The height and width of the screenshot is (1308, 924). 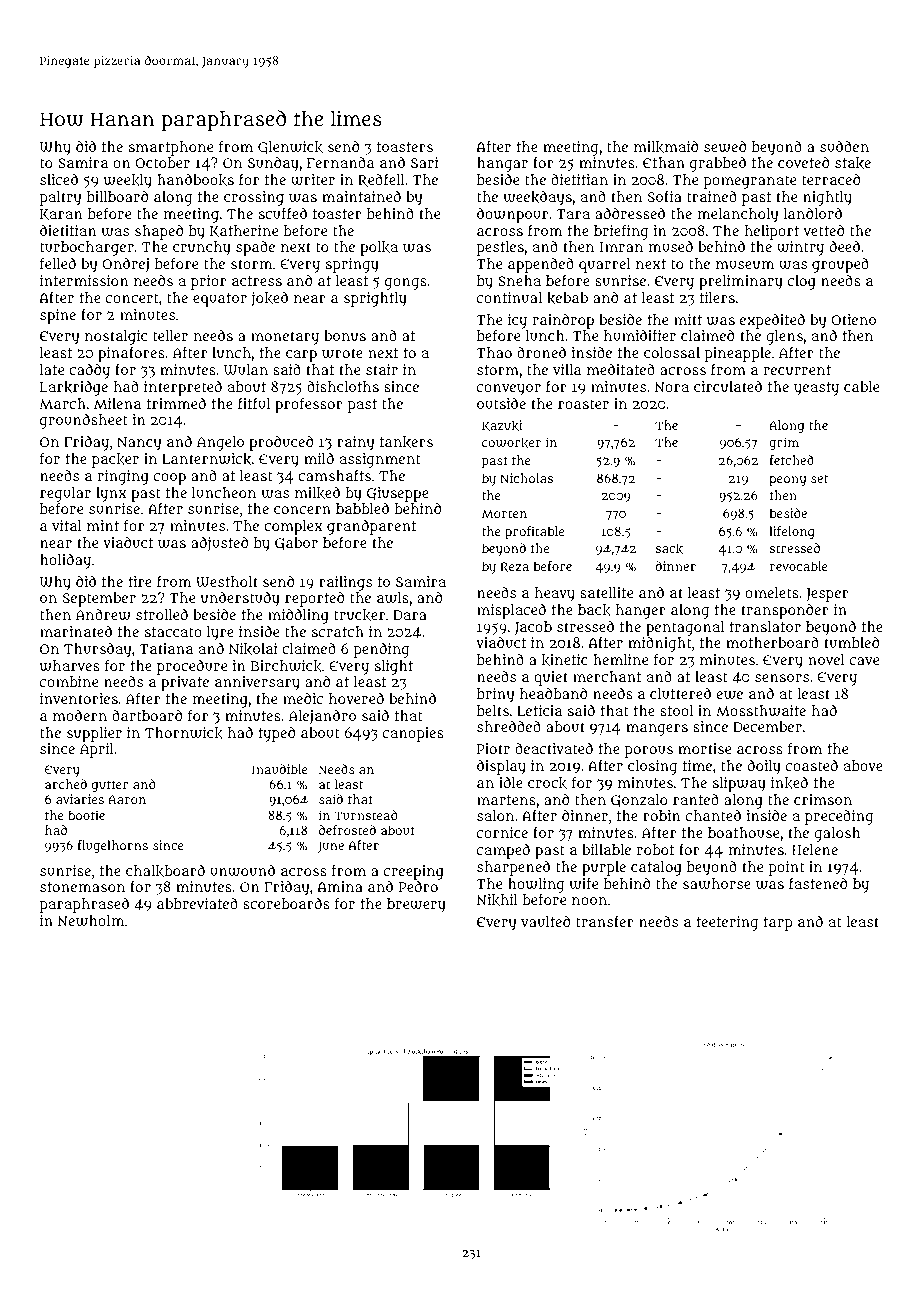 I want to click on Westholt, so click(x=227, y=581).
